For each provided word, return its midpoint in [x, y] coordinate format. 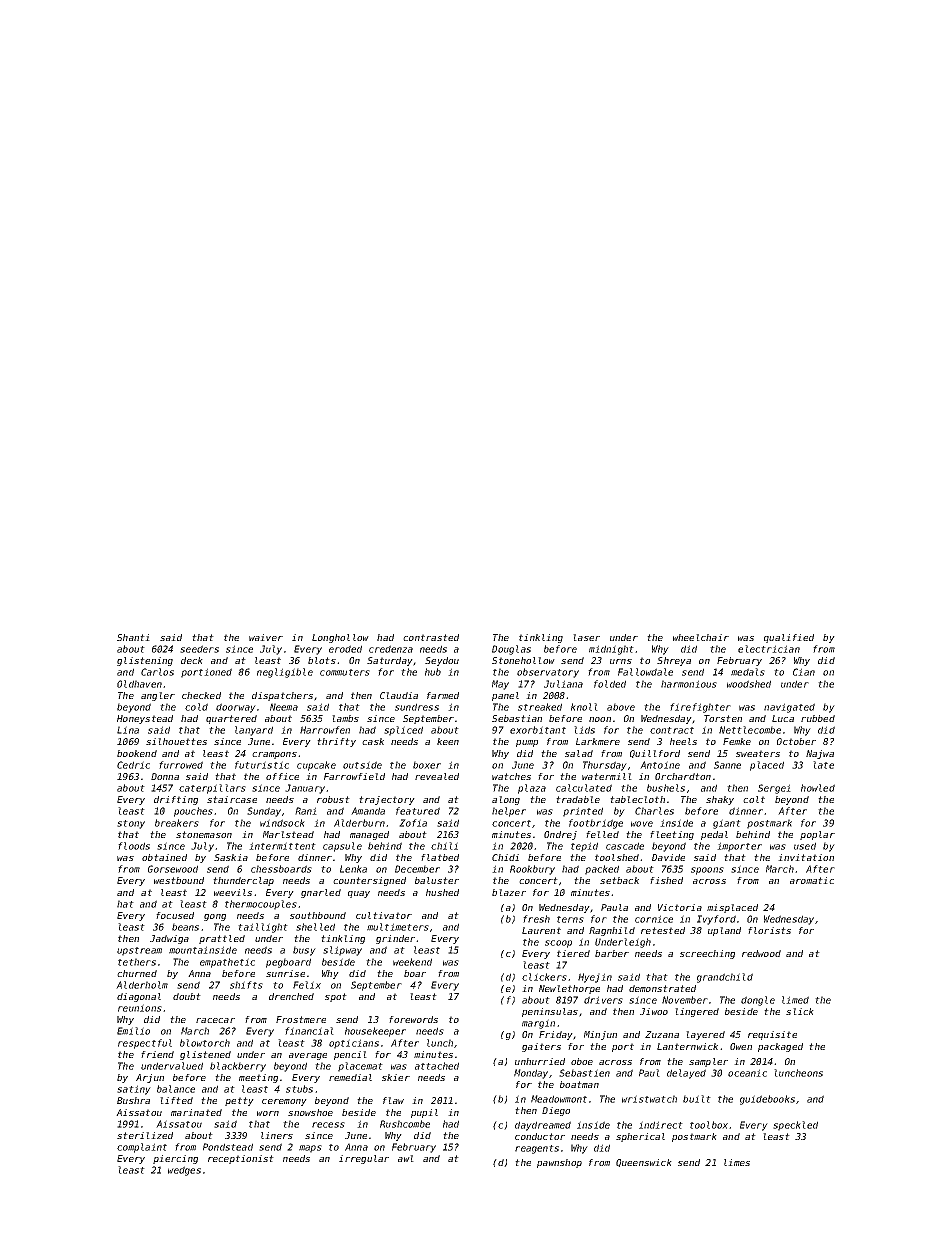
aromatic [812, 880]
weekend [412, 962]
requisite [772, 1035]
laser [586, 637]
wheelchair [701, 637]
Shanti [133, 637]
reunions [140, 1008]
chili [444, 846]
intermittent [282, 846]
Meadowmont [559, 1099]
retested [663, 930]
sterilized [145, 1135]
